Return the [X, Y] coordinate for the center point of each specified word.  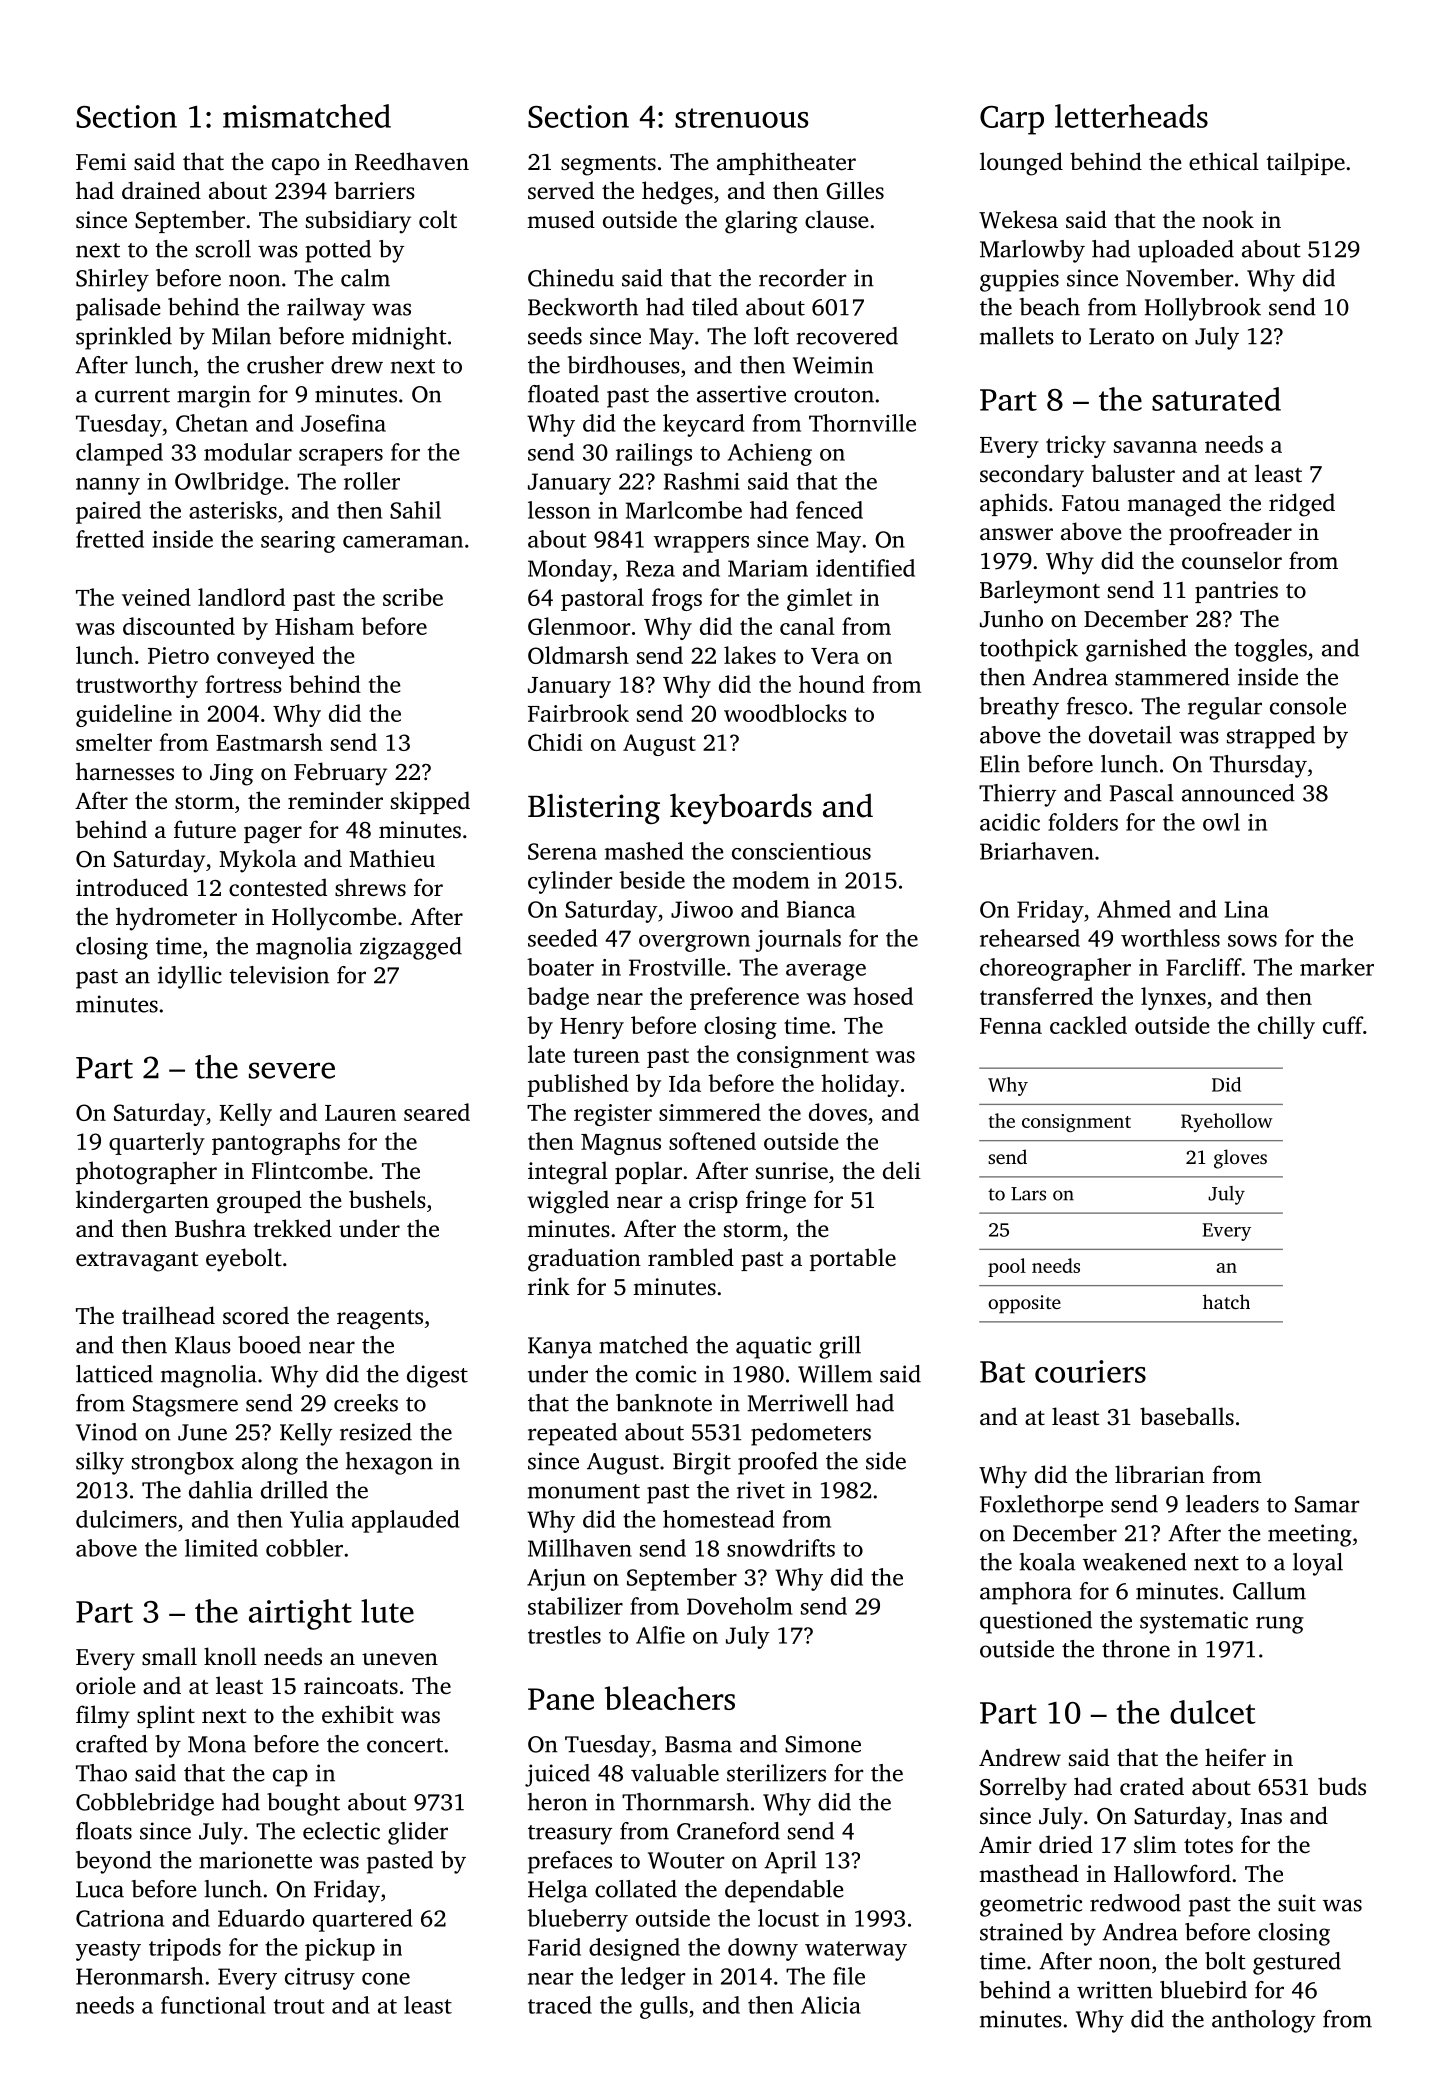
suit [1297, 1903]
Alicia [831, 2005]
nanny [108, 486]
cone [386, 1979]
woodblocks [785, 713]
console [1308, 706]
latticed [114, 1374]
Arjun [556, 1580]
